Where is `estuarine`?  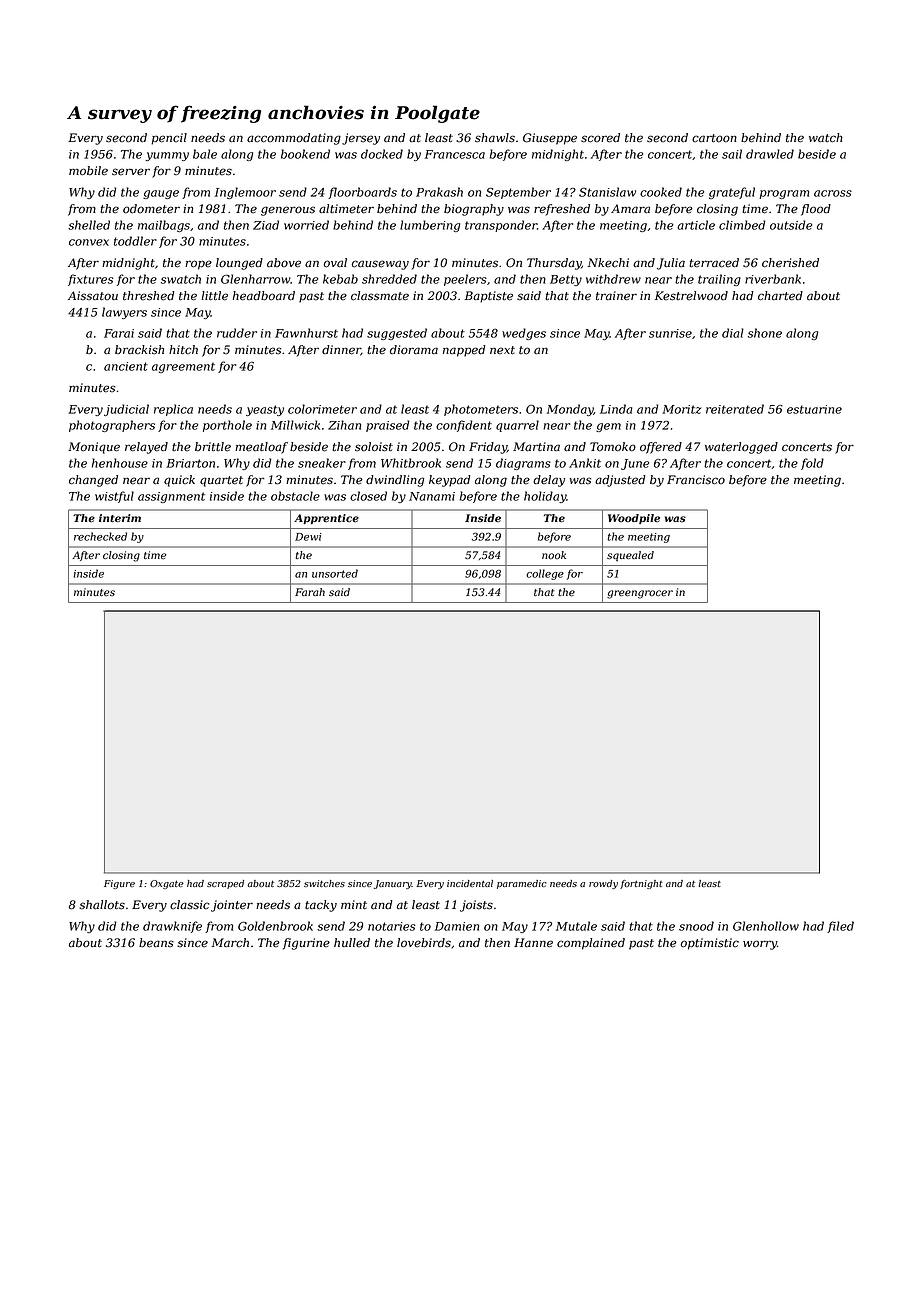
estuarine is located at coordinates (814, 409).
